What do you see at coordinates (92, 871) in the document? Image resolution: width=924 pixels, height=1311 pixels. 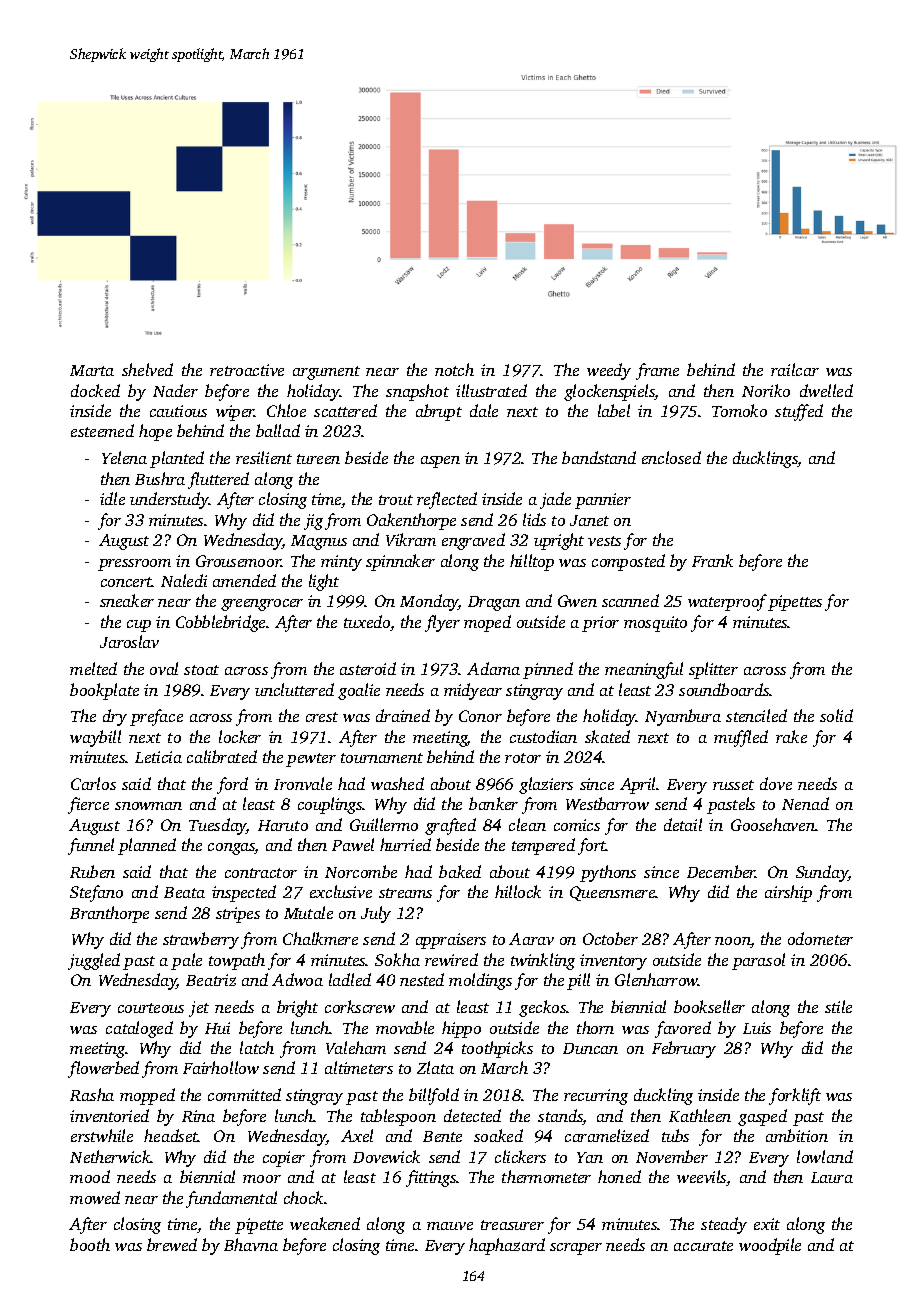 I see `Ruben` at bounding box center [92, 871].
